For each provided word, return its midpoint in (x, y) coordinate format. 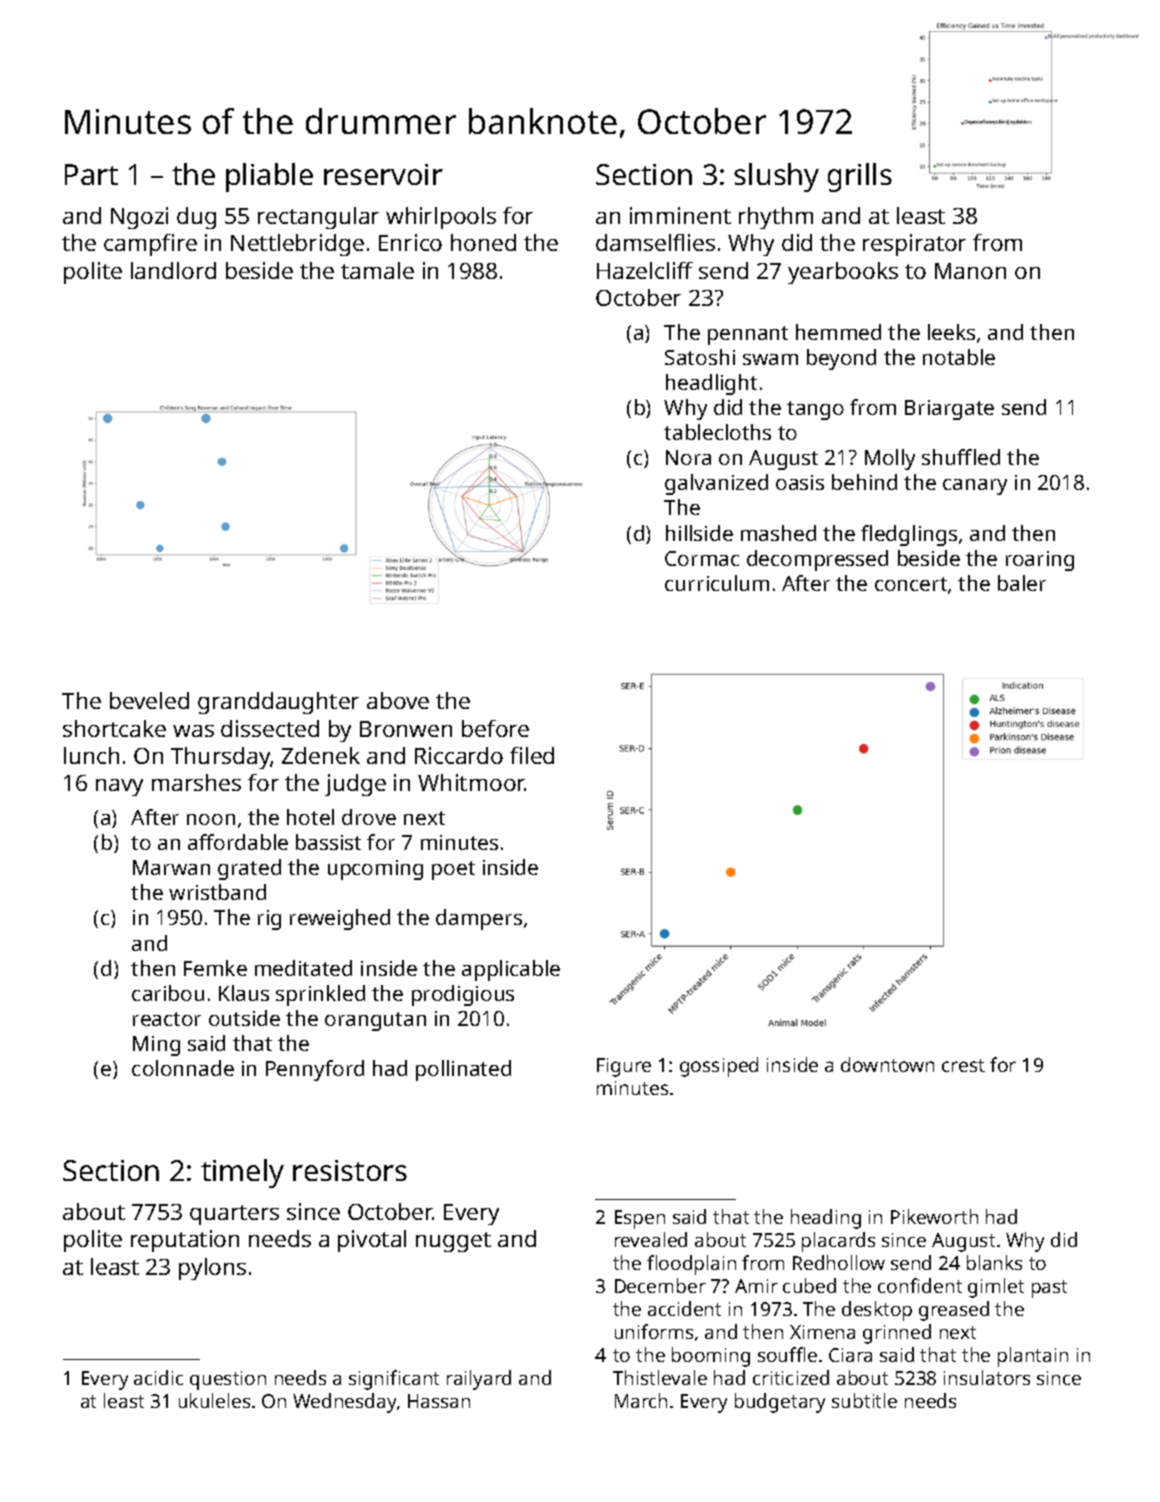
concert (911, 584)
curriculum (717, 583)
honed (483, 242)
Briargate (949, 410)
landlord (173, 270)
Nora (688, 457)
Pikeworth (934, 1216)
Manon (970, 271)
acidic (158, 1377)
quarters (234, 1215)
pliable (269, 177)
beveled (149, 700)
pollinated (463, 1070)
